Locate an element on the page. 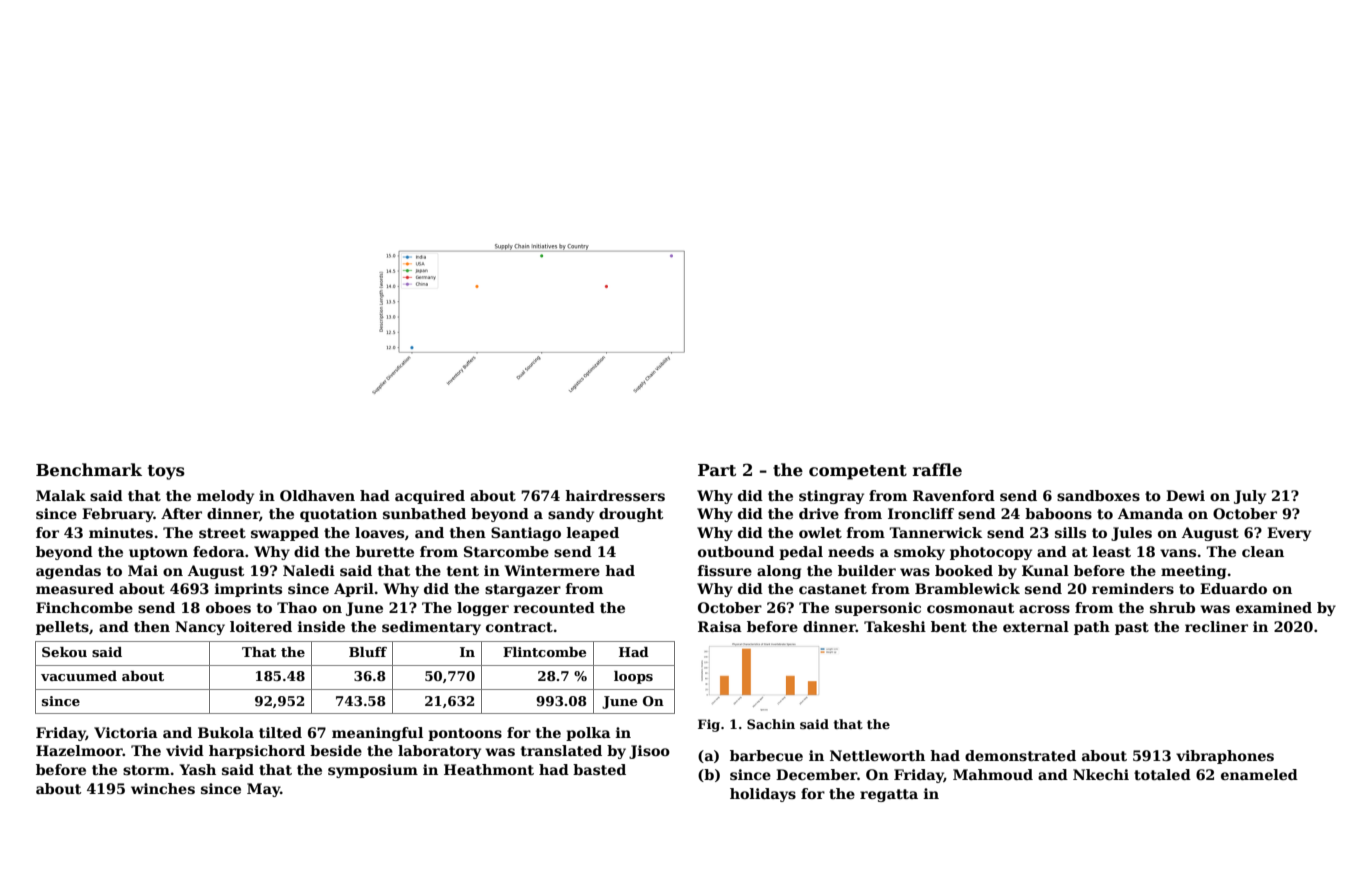 The width and height of the page is (1372, 887). supersonic is located at coordinates (878, 609).
